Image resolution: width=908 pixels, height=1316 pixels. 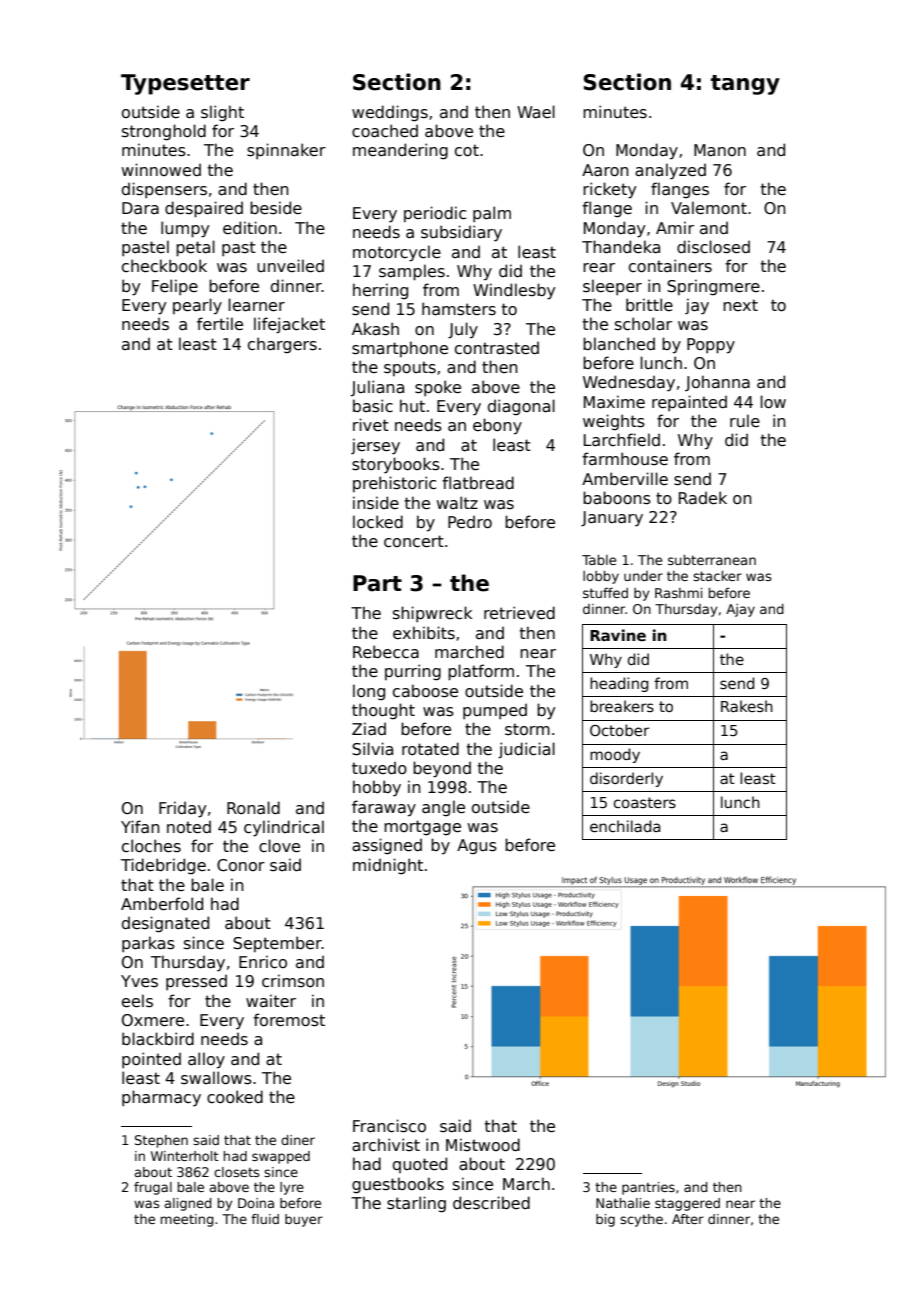 What do you see at coordinates (477, 847) in the image?
I see `Agus` at bounding box center [477, 847].
